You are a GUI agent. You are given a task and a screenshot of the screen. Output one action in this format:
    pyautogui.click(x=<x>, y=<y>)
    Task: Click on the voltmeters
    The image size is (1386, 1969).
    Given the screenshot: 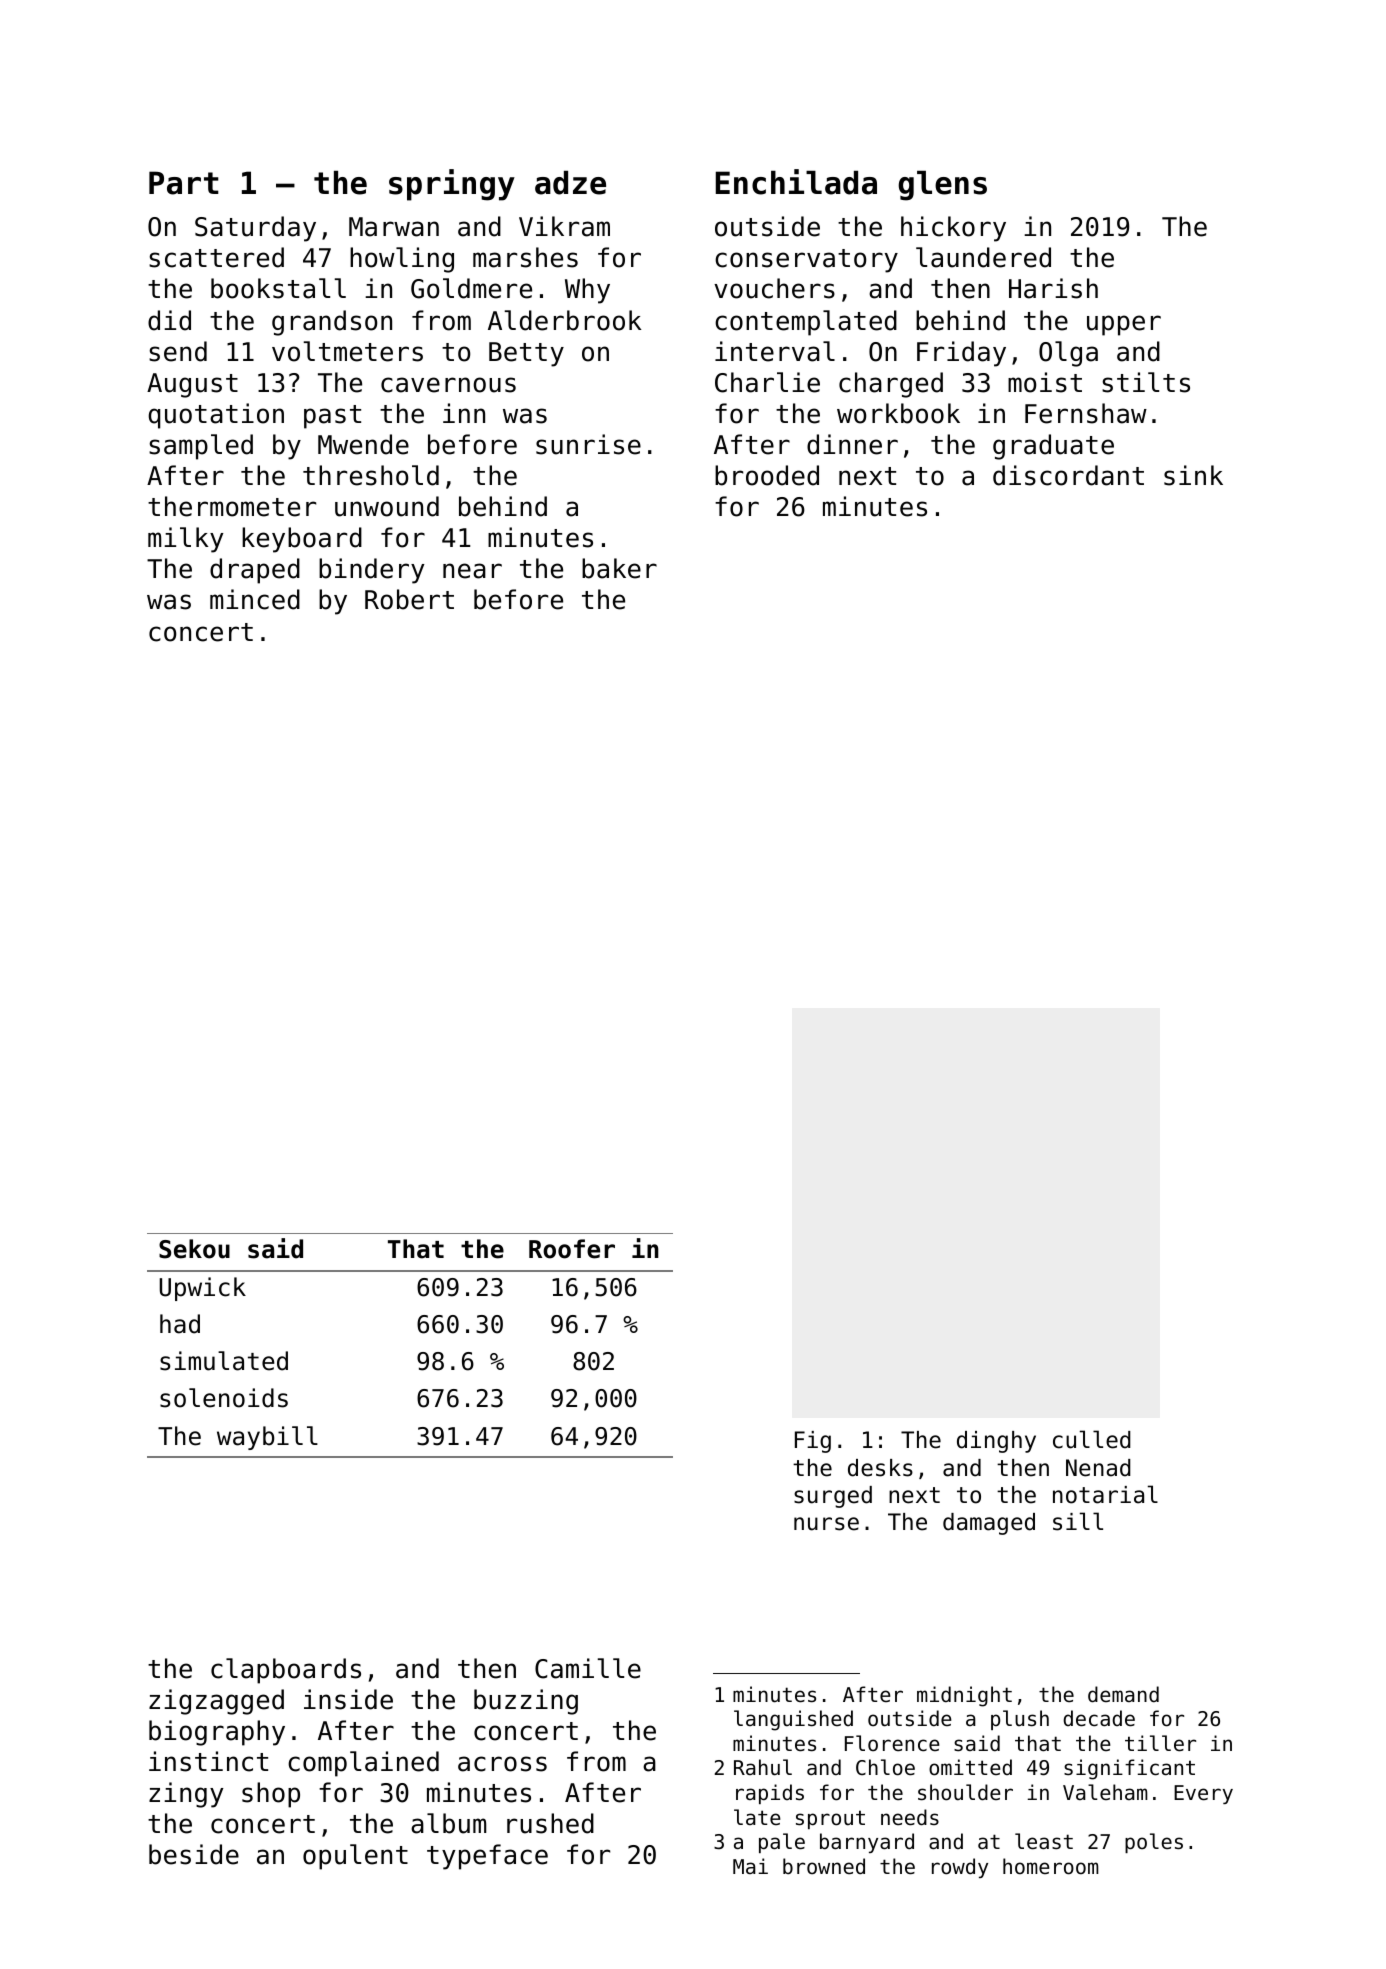 What is the action you would take?
    pyautogui.click(x=347, y=351)
